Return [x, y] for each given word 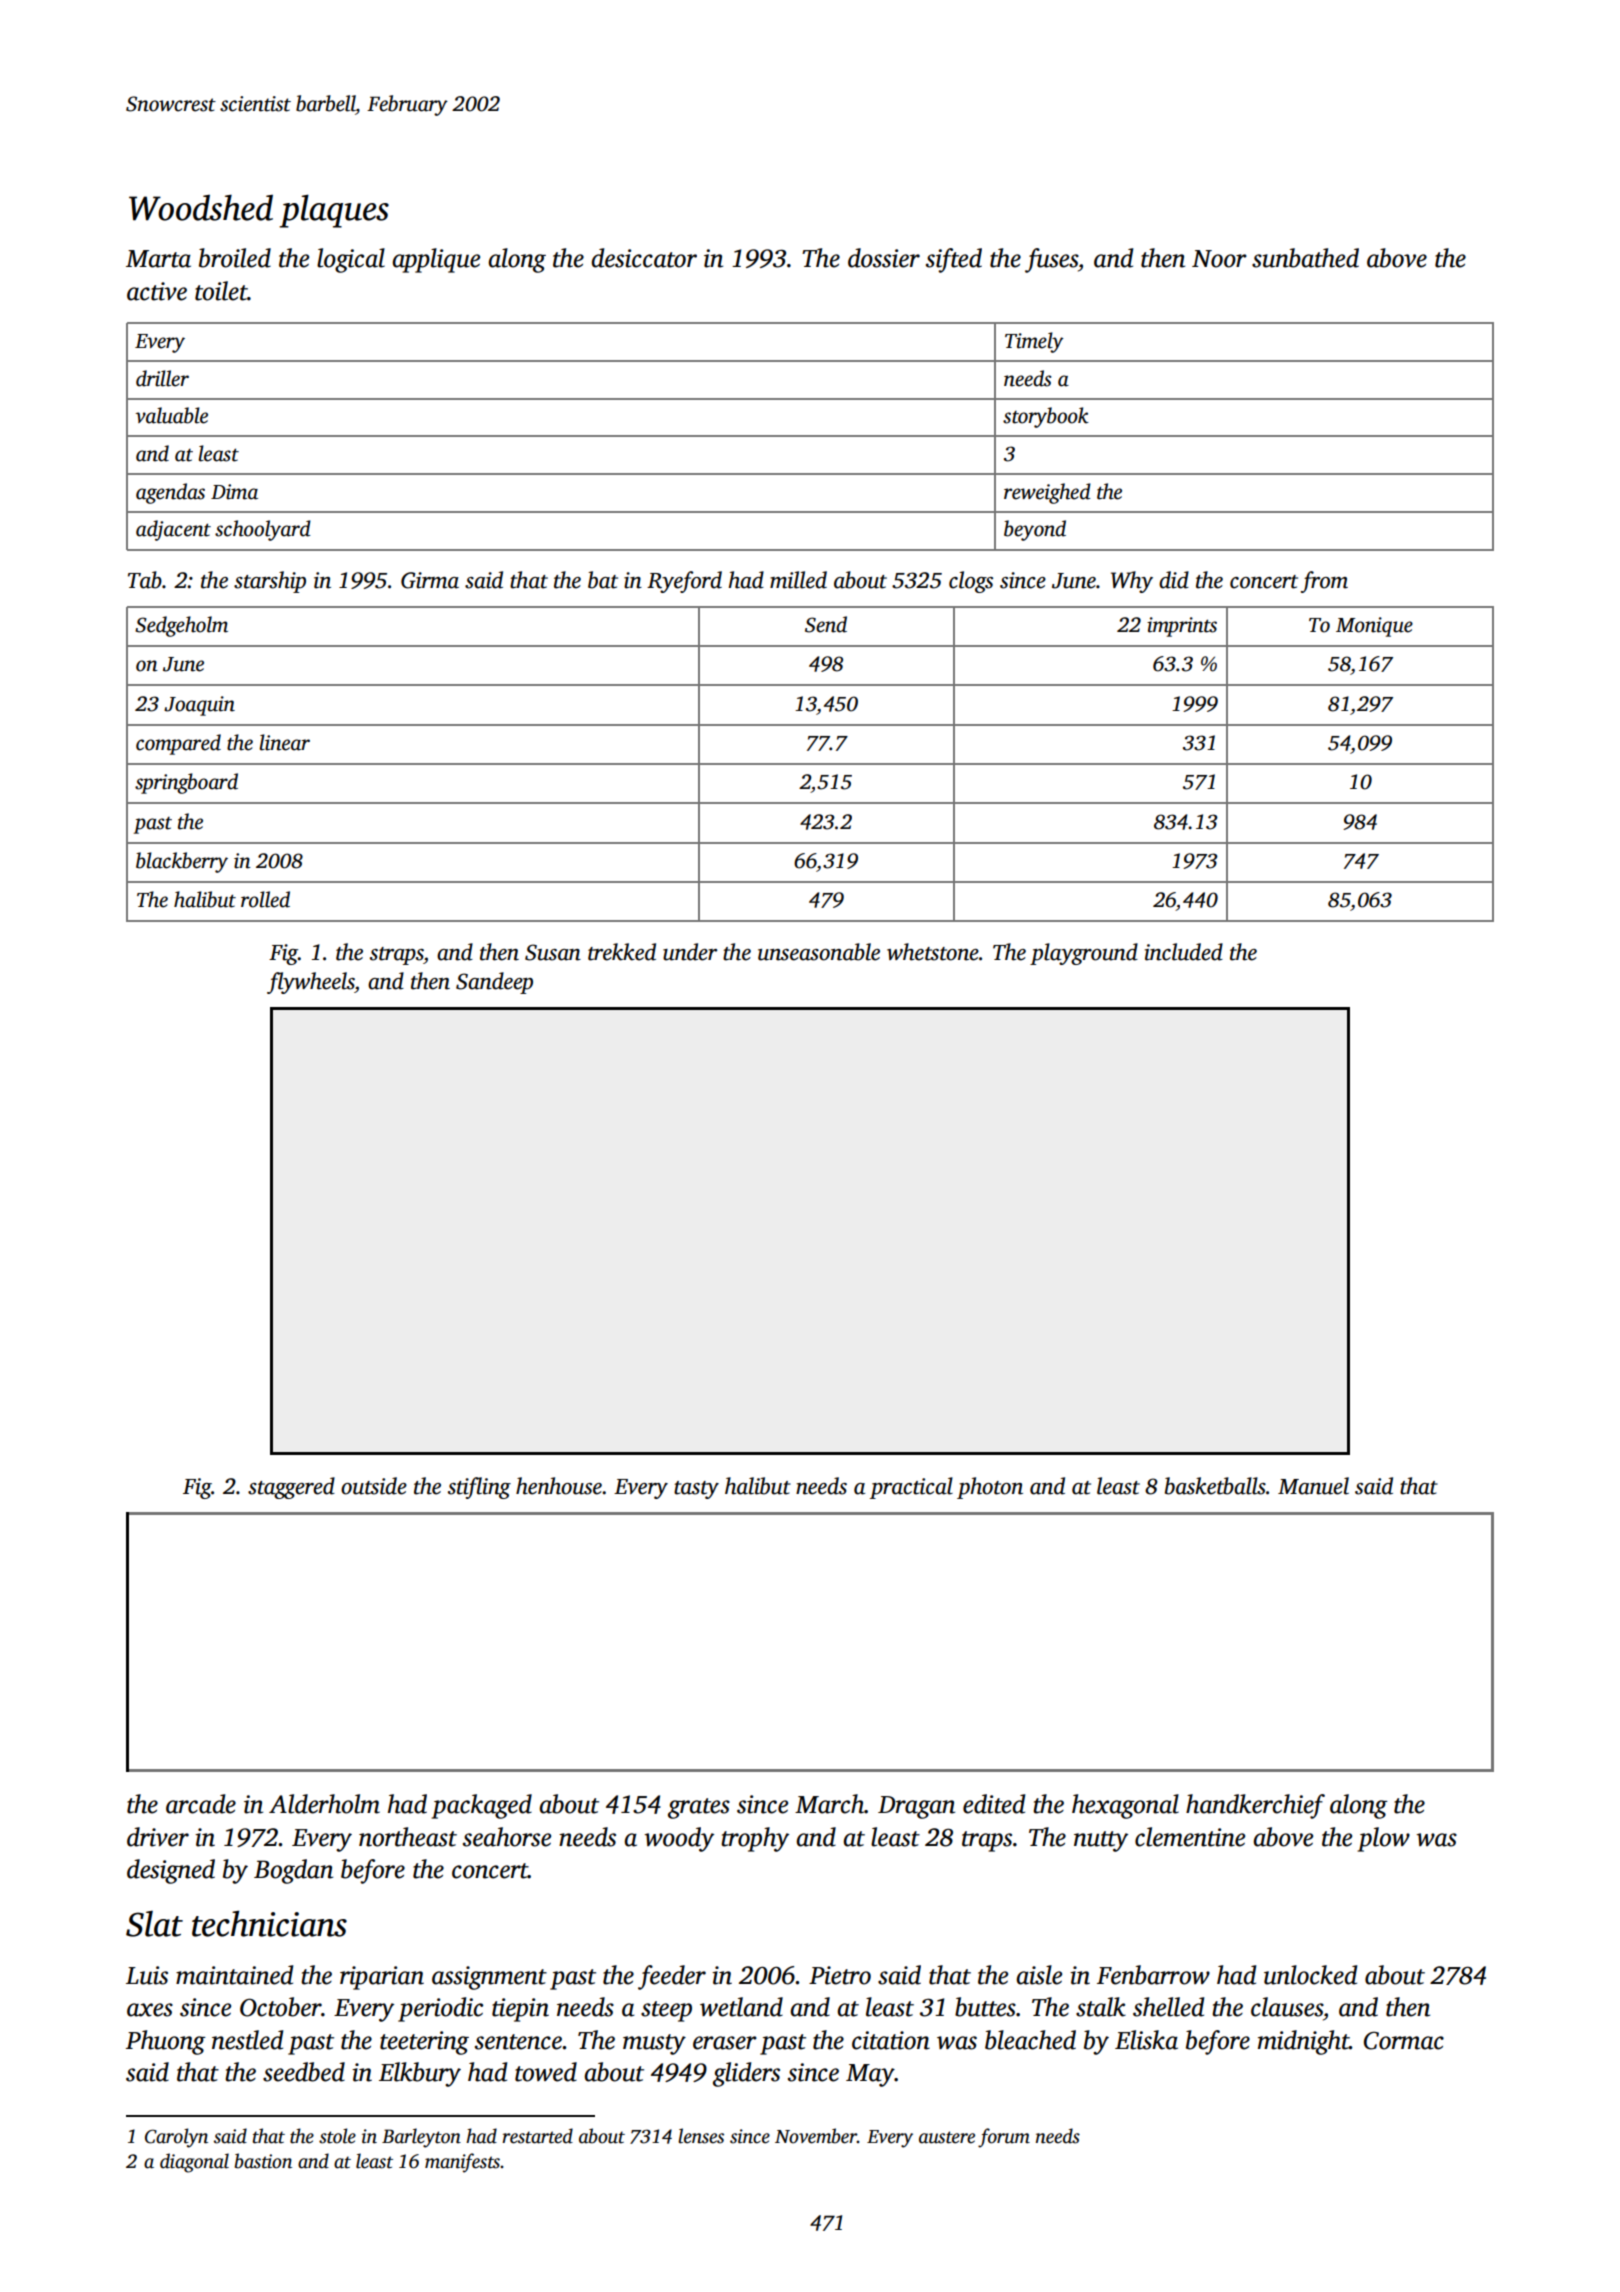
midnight [1303, 2042]
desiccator [644, 258]
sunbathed [1305, 258]
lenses [701, 2136]
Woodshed [201, 208]
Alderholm [324, 1804]
